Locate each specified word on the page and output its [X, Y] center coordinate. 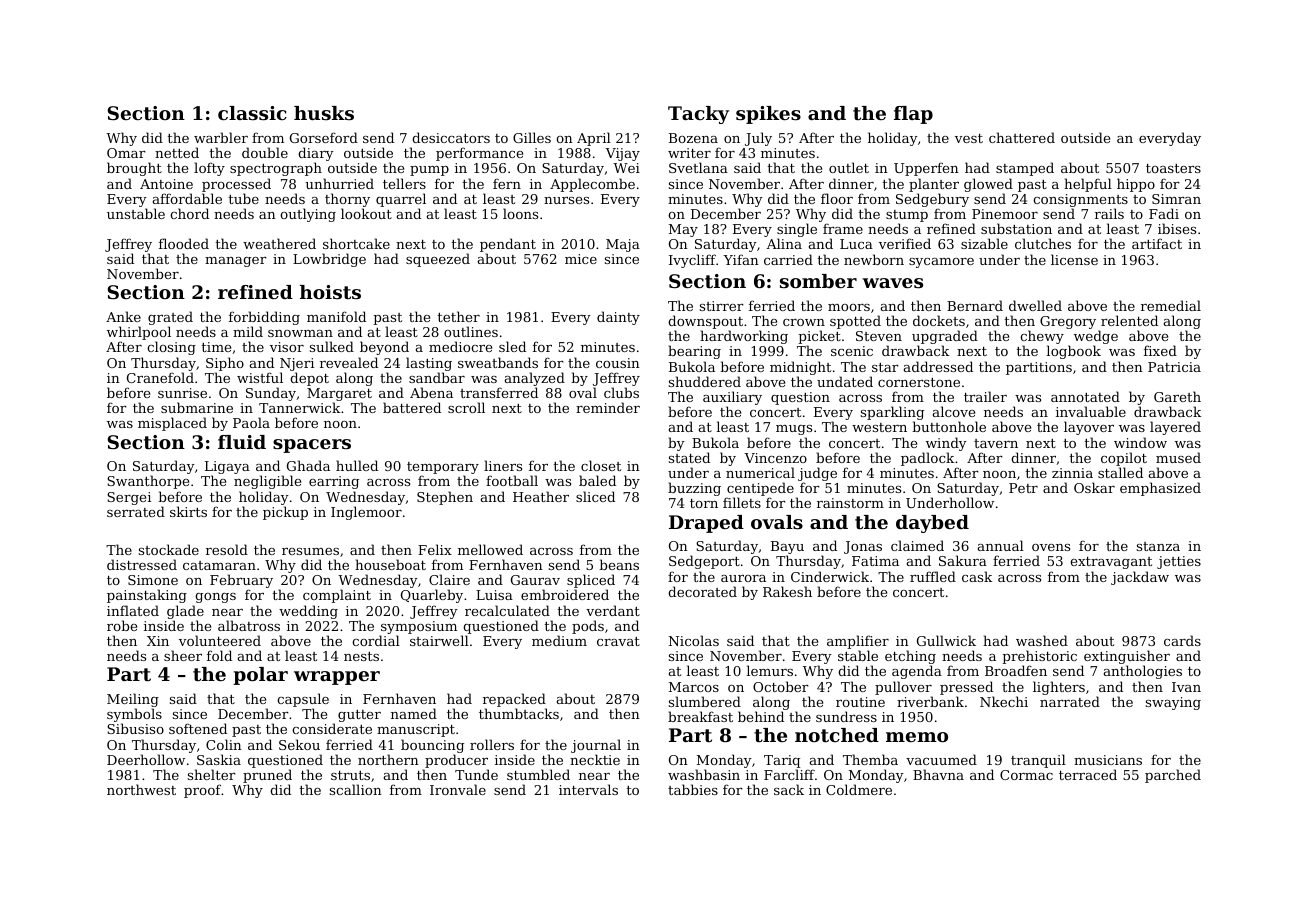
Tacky [698, 115]
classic [252, 113]
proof [203, 791]
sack [789, 789]
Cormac [1026, 775]
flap [913, 115]
